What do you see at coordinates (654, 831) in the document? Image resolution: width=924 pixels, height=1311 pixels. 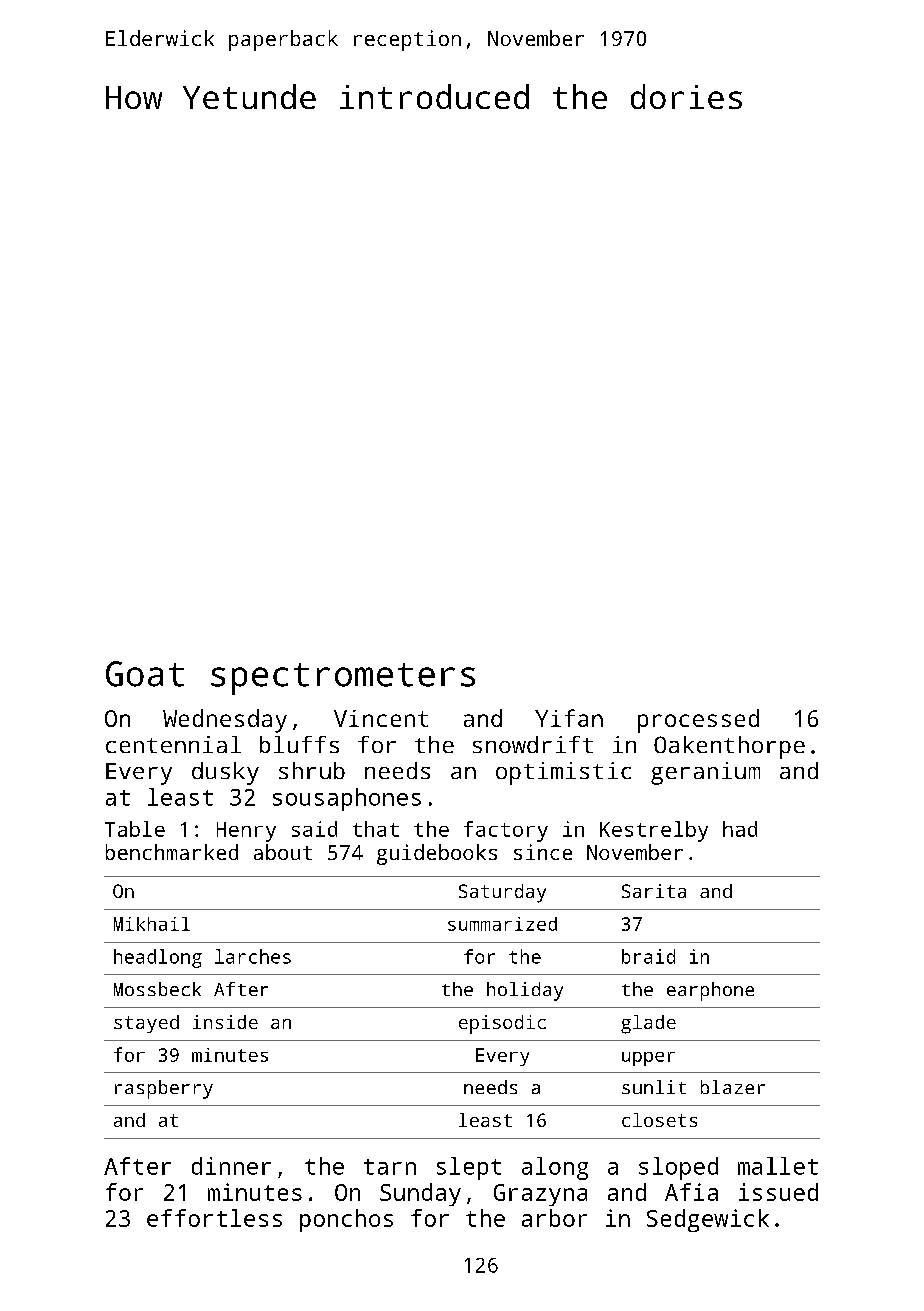 I see `Kestrelby` at bounding box center [654, 831].
